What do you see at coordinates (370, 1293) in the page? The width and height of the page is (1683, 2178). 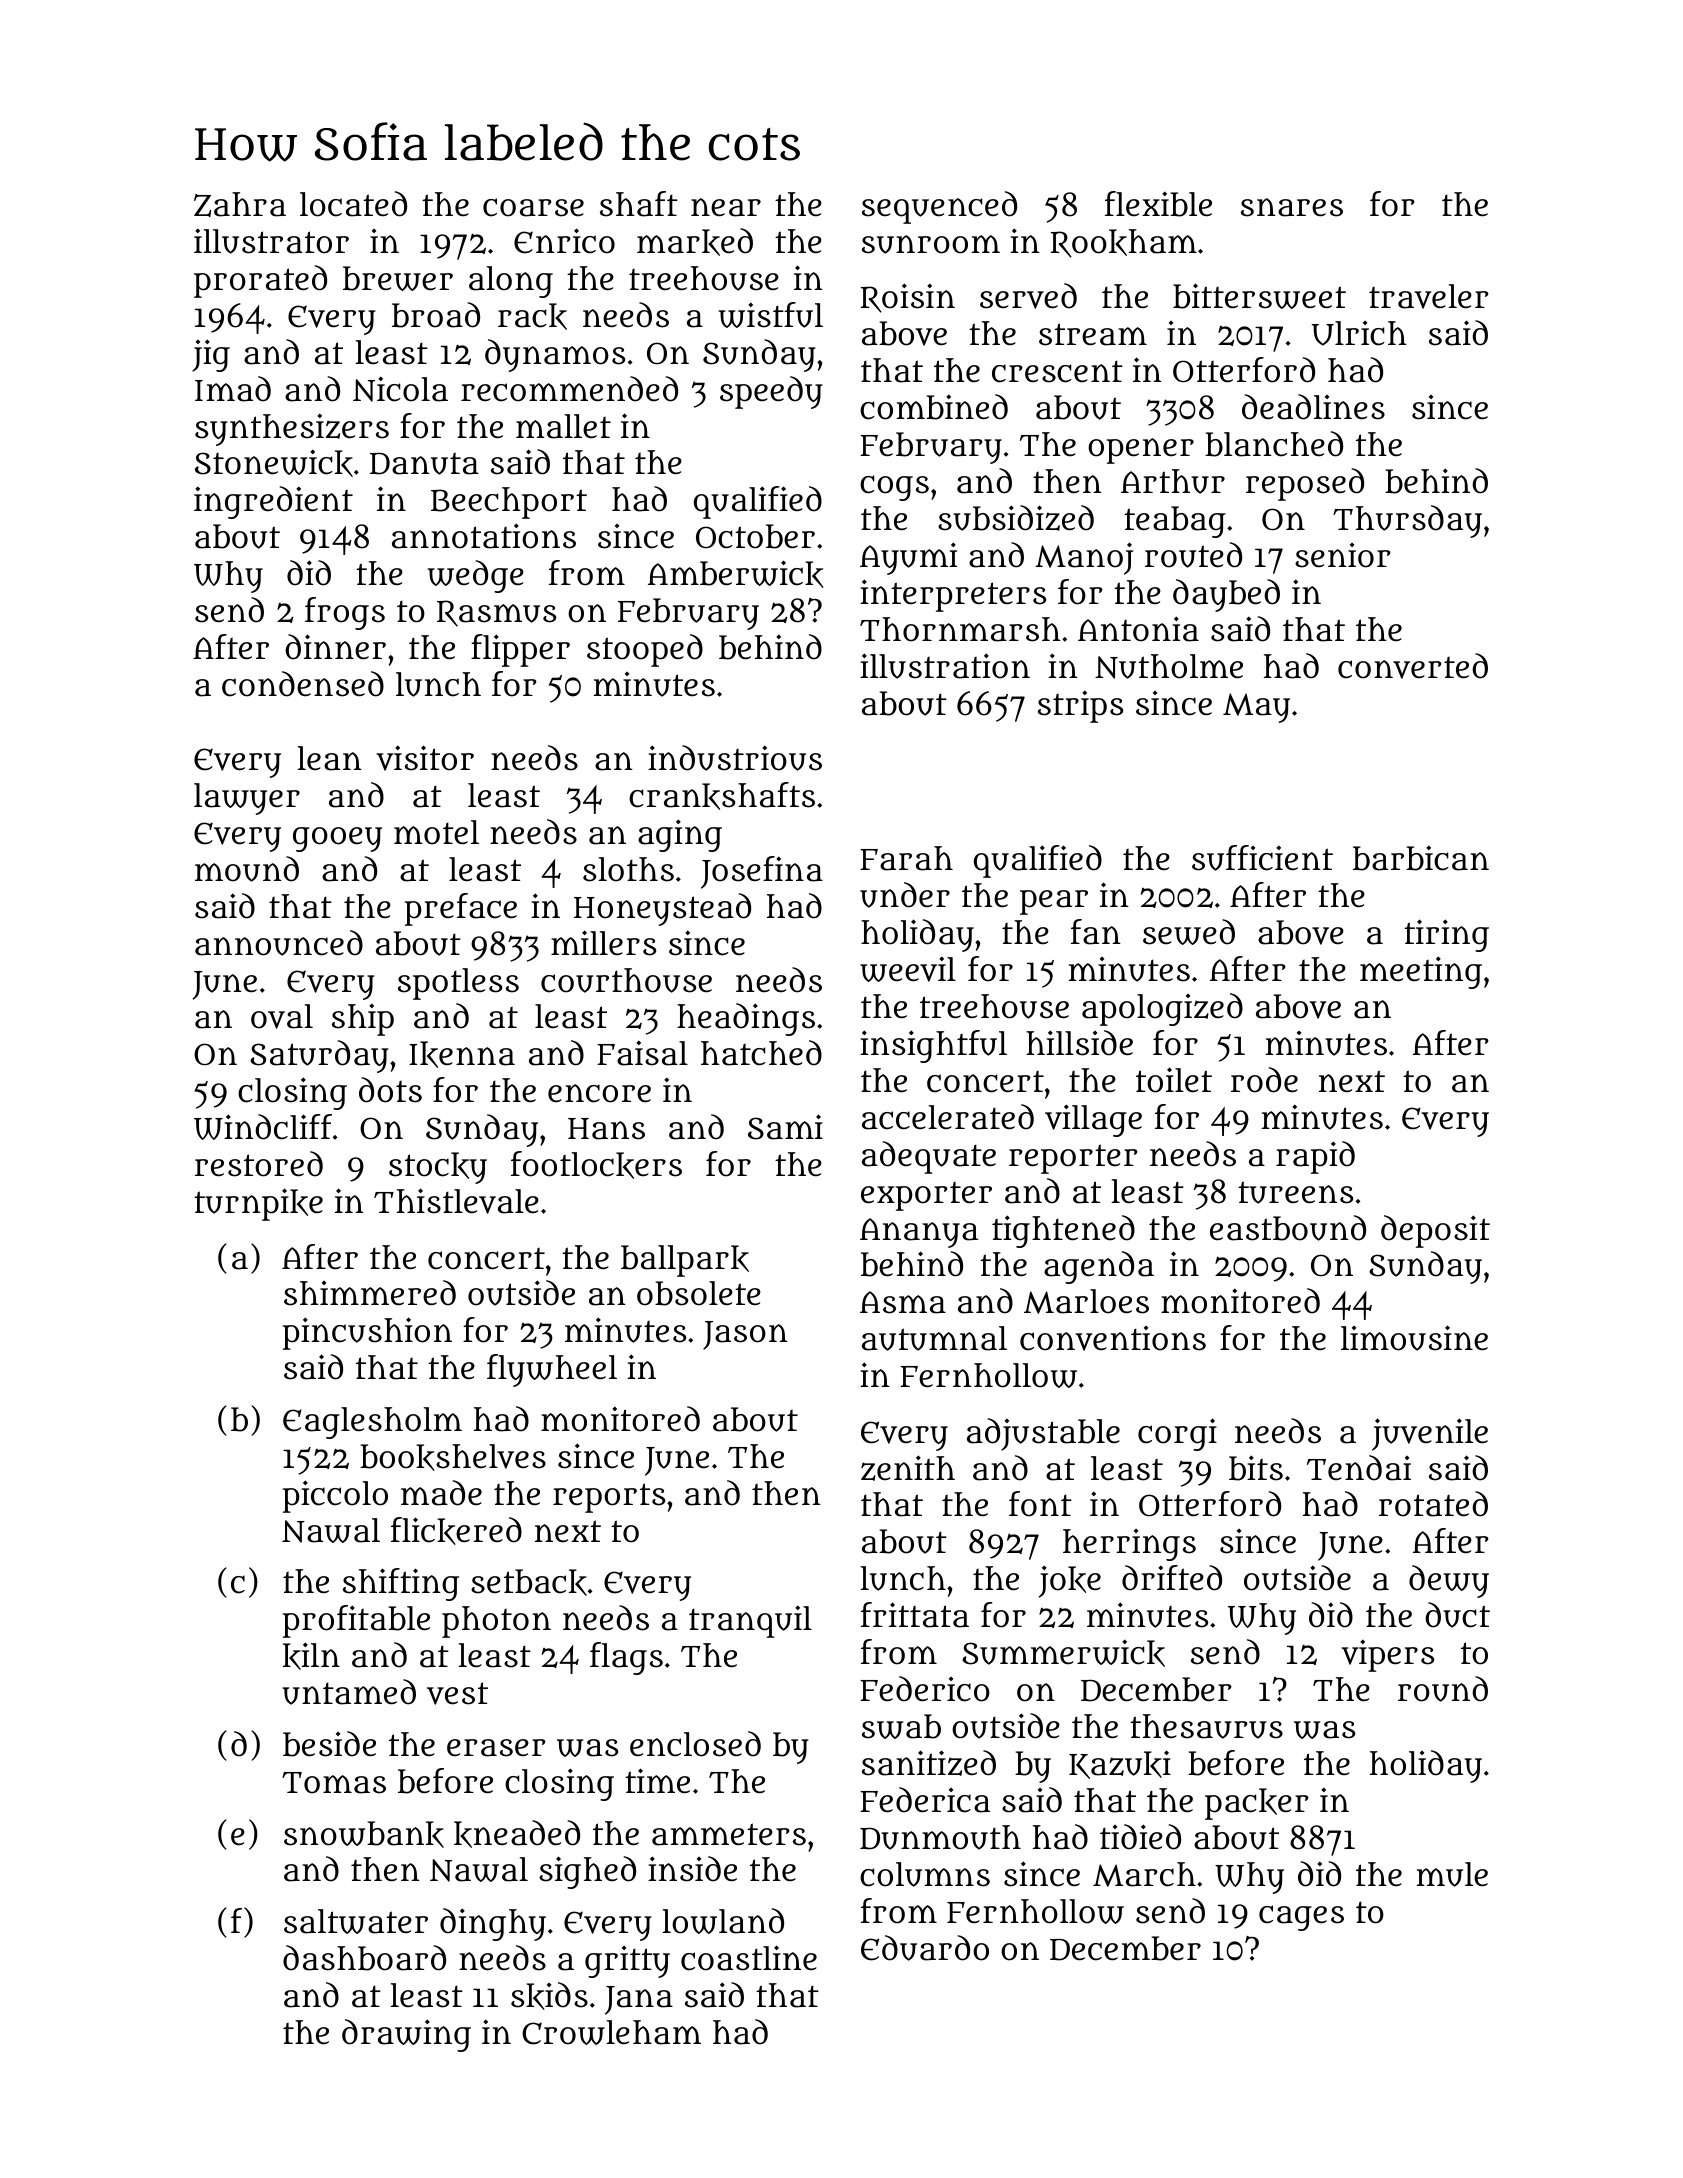 I see `shimmered` at bounding box center [370, 1293].
